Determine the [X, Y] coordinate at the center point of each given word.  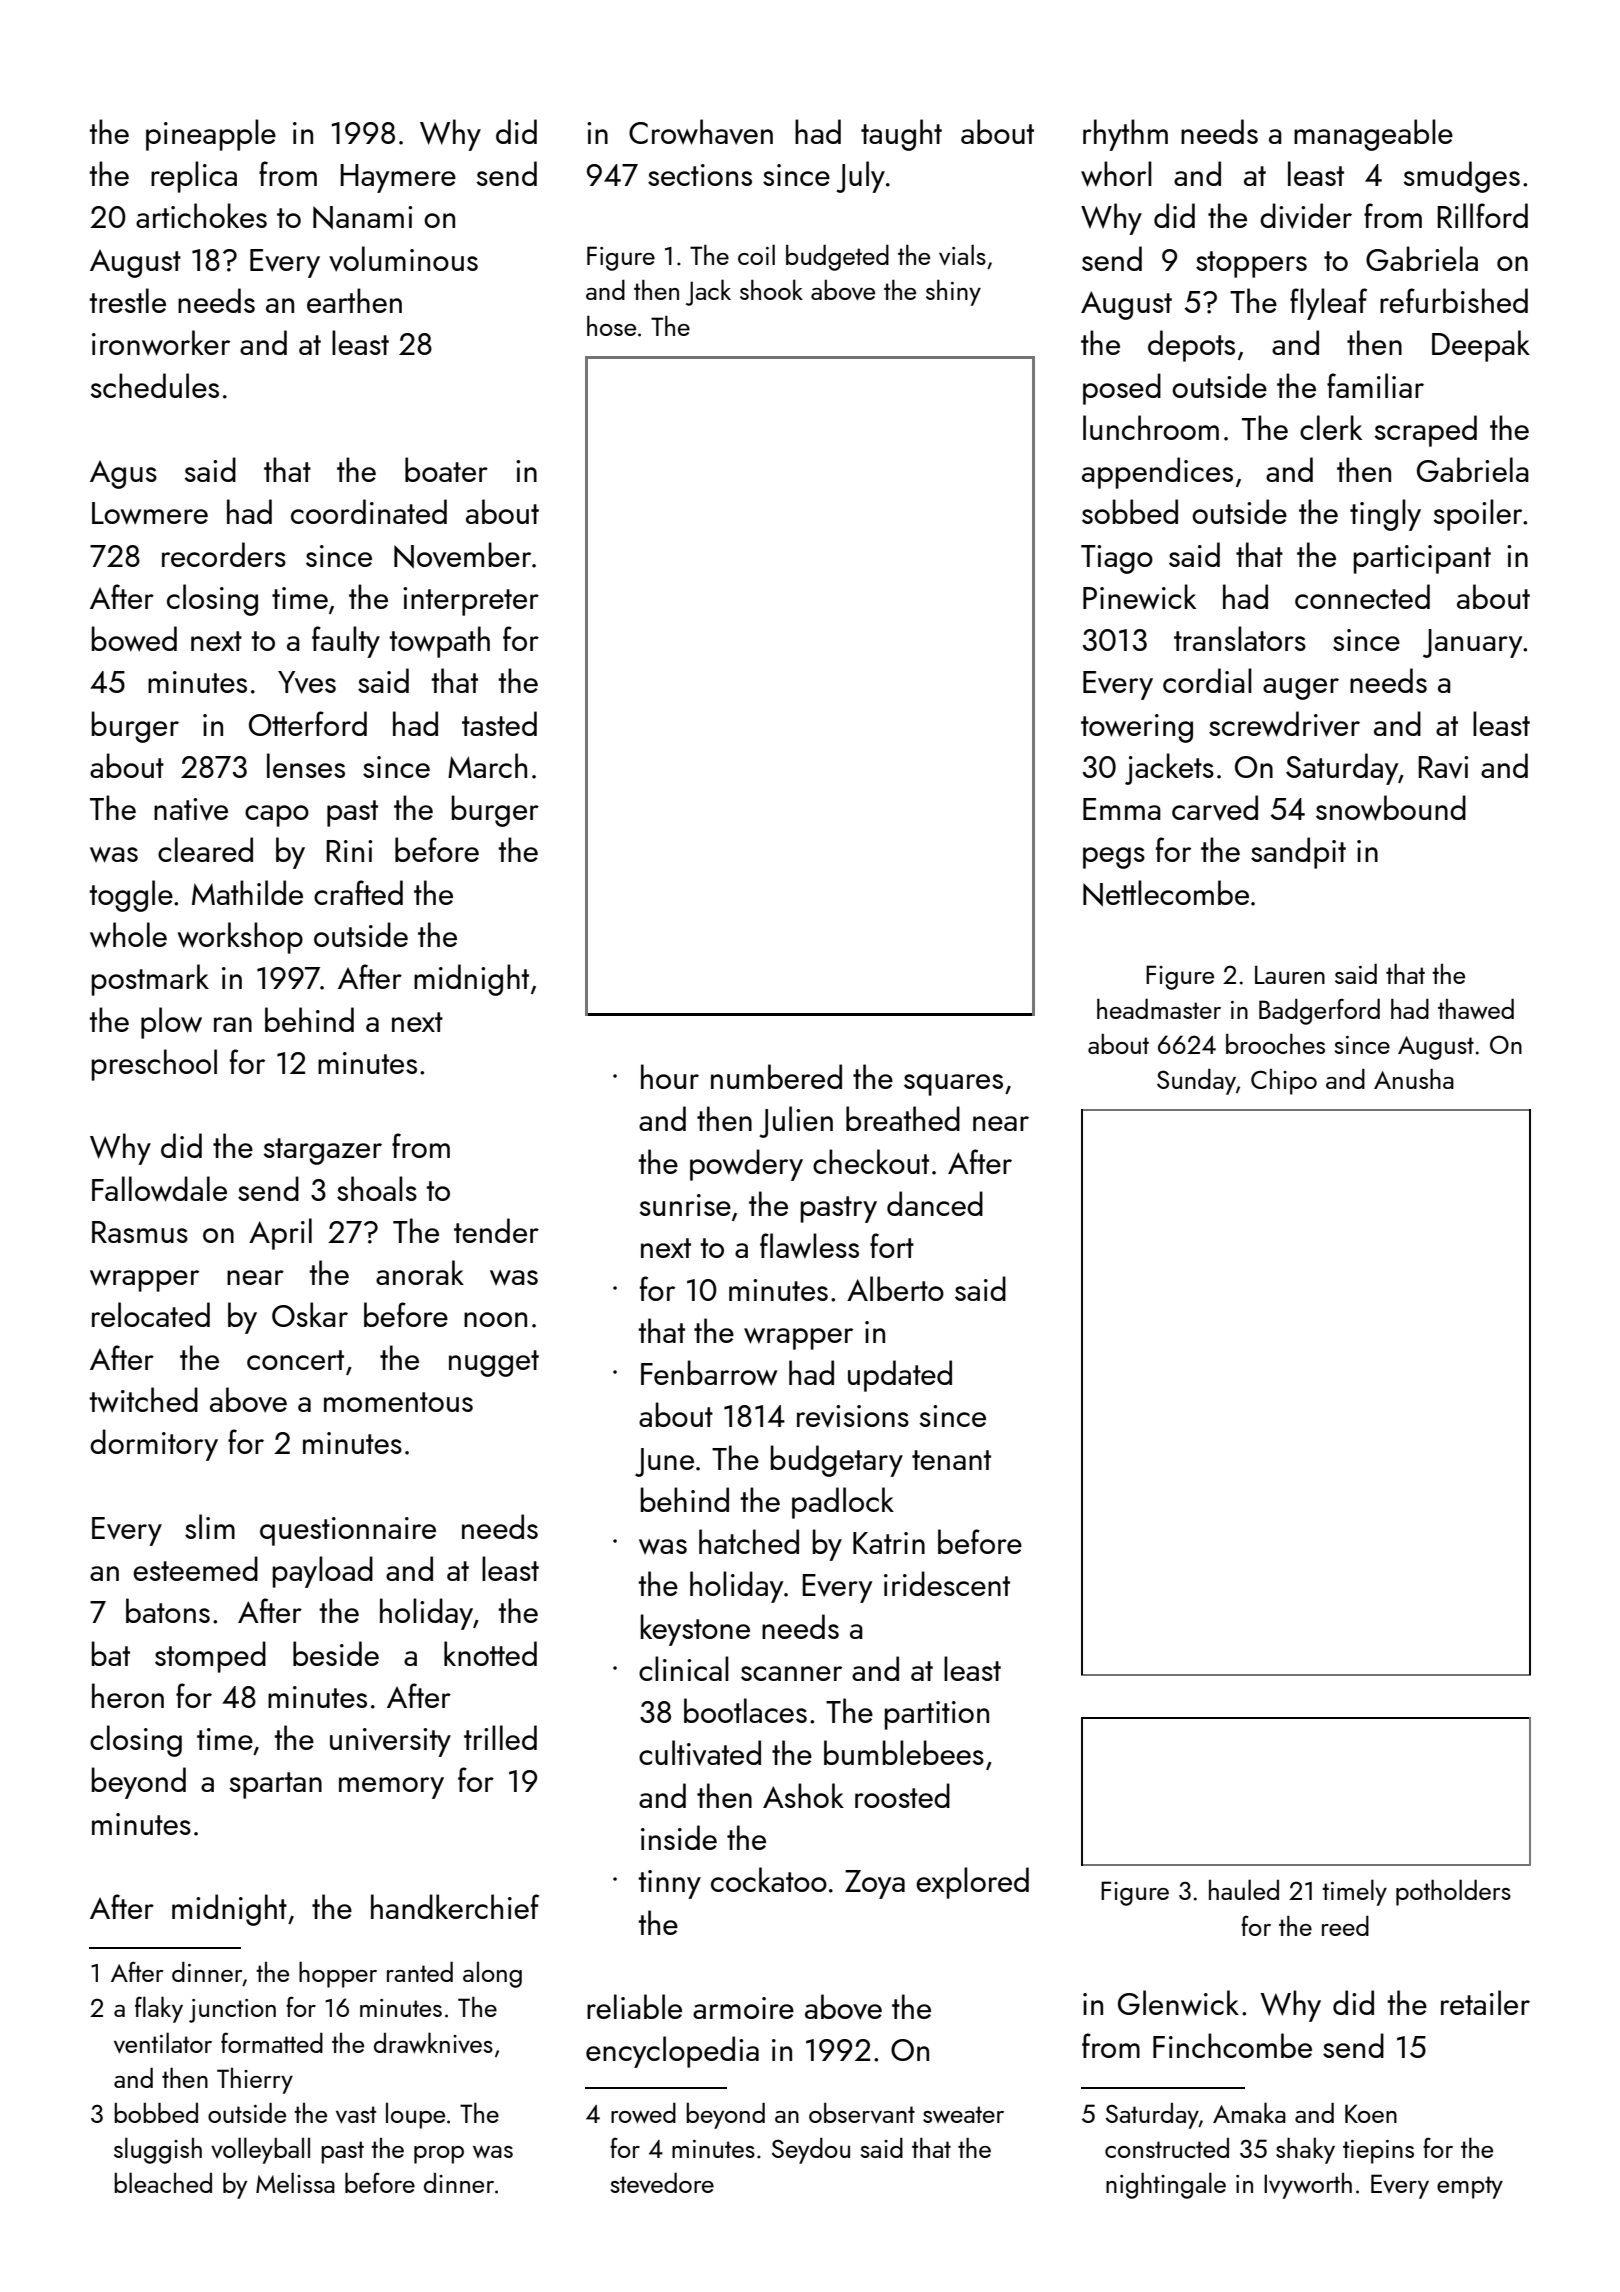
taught [901, 135]
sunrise [685, 1205]
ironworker [161, 343]
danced [935, 1203]
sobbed [1130, 511]
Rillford [1482, 215]
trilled [500, 1737]
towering [1137, 728]
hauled [1244, 1889]
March [487, 765]
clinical [684, 1668]
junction [232, 2011]
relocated [151, 1314]
